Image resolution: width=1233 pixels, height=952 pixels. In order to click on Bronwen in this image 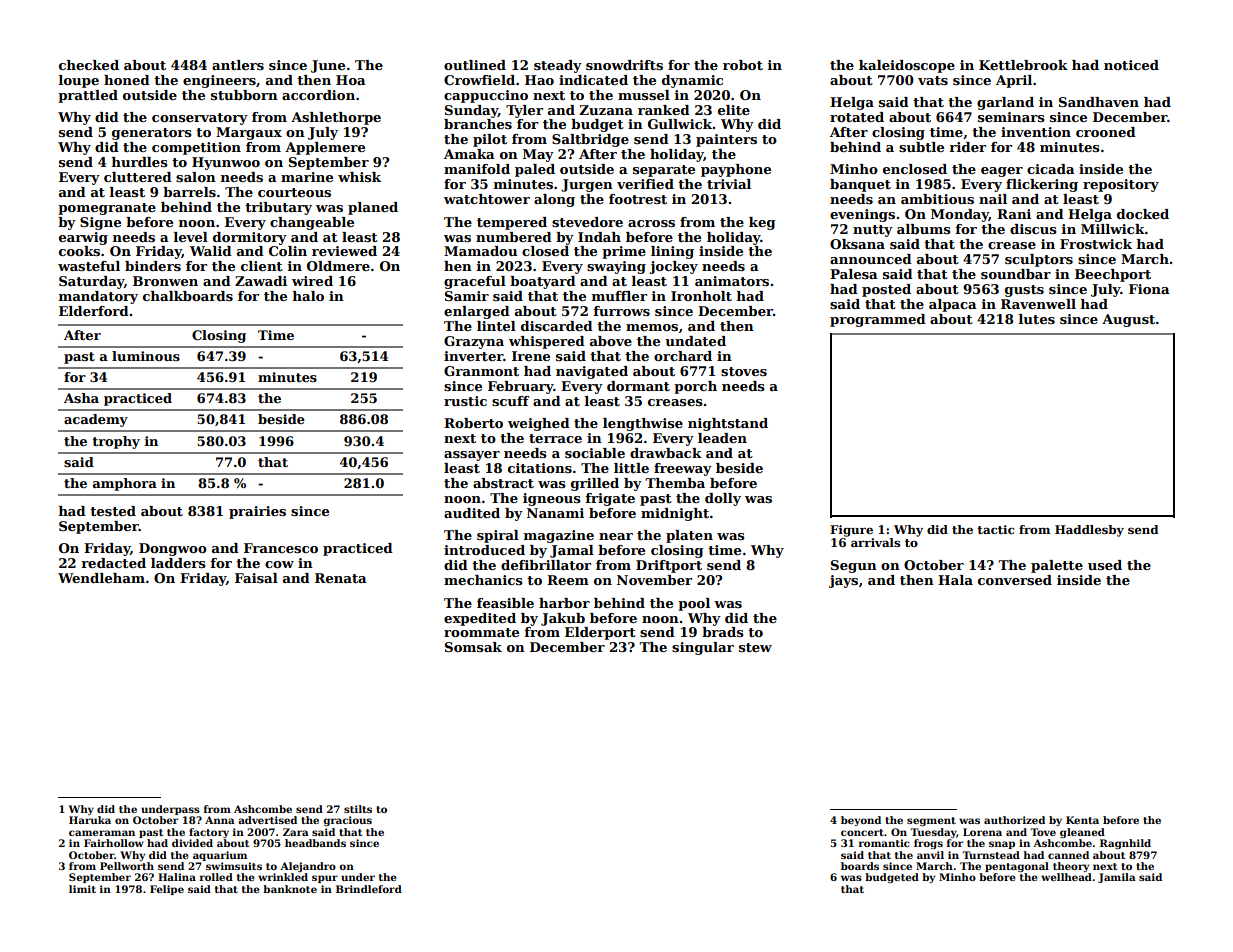, I will do `click(165, 281)`.
